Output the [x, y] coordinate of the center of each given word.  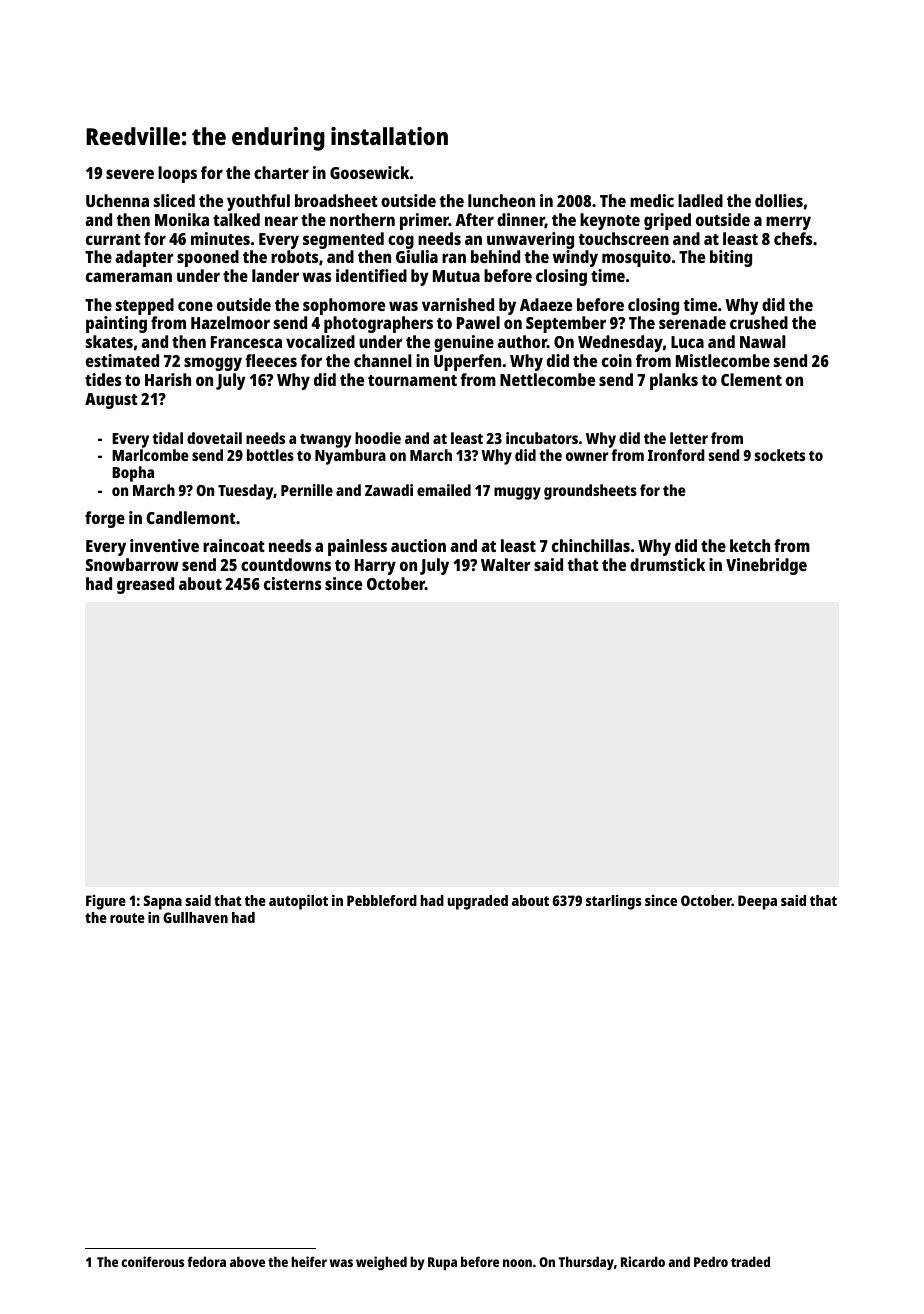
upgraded [478, 902]
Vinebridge [766, 566]
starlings [614, 902]
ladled [700, 200]
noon [517, 1263]
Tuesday [246, 492]
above [247, 1261]
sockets [779, 455]
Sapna [162, 902]
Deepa [757, 902]
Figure [106, 902]
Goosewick [369, 172]
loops [177, 174]
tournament [412, 380]
